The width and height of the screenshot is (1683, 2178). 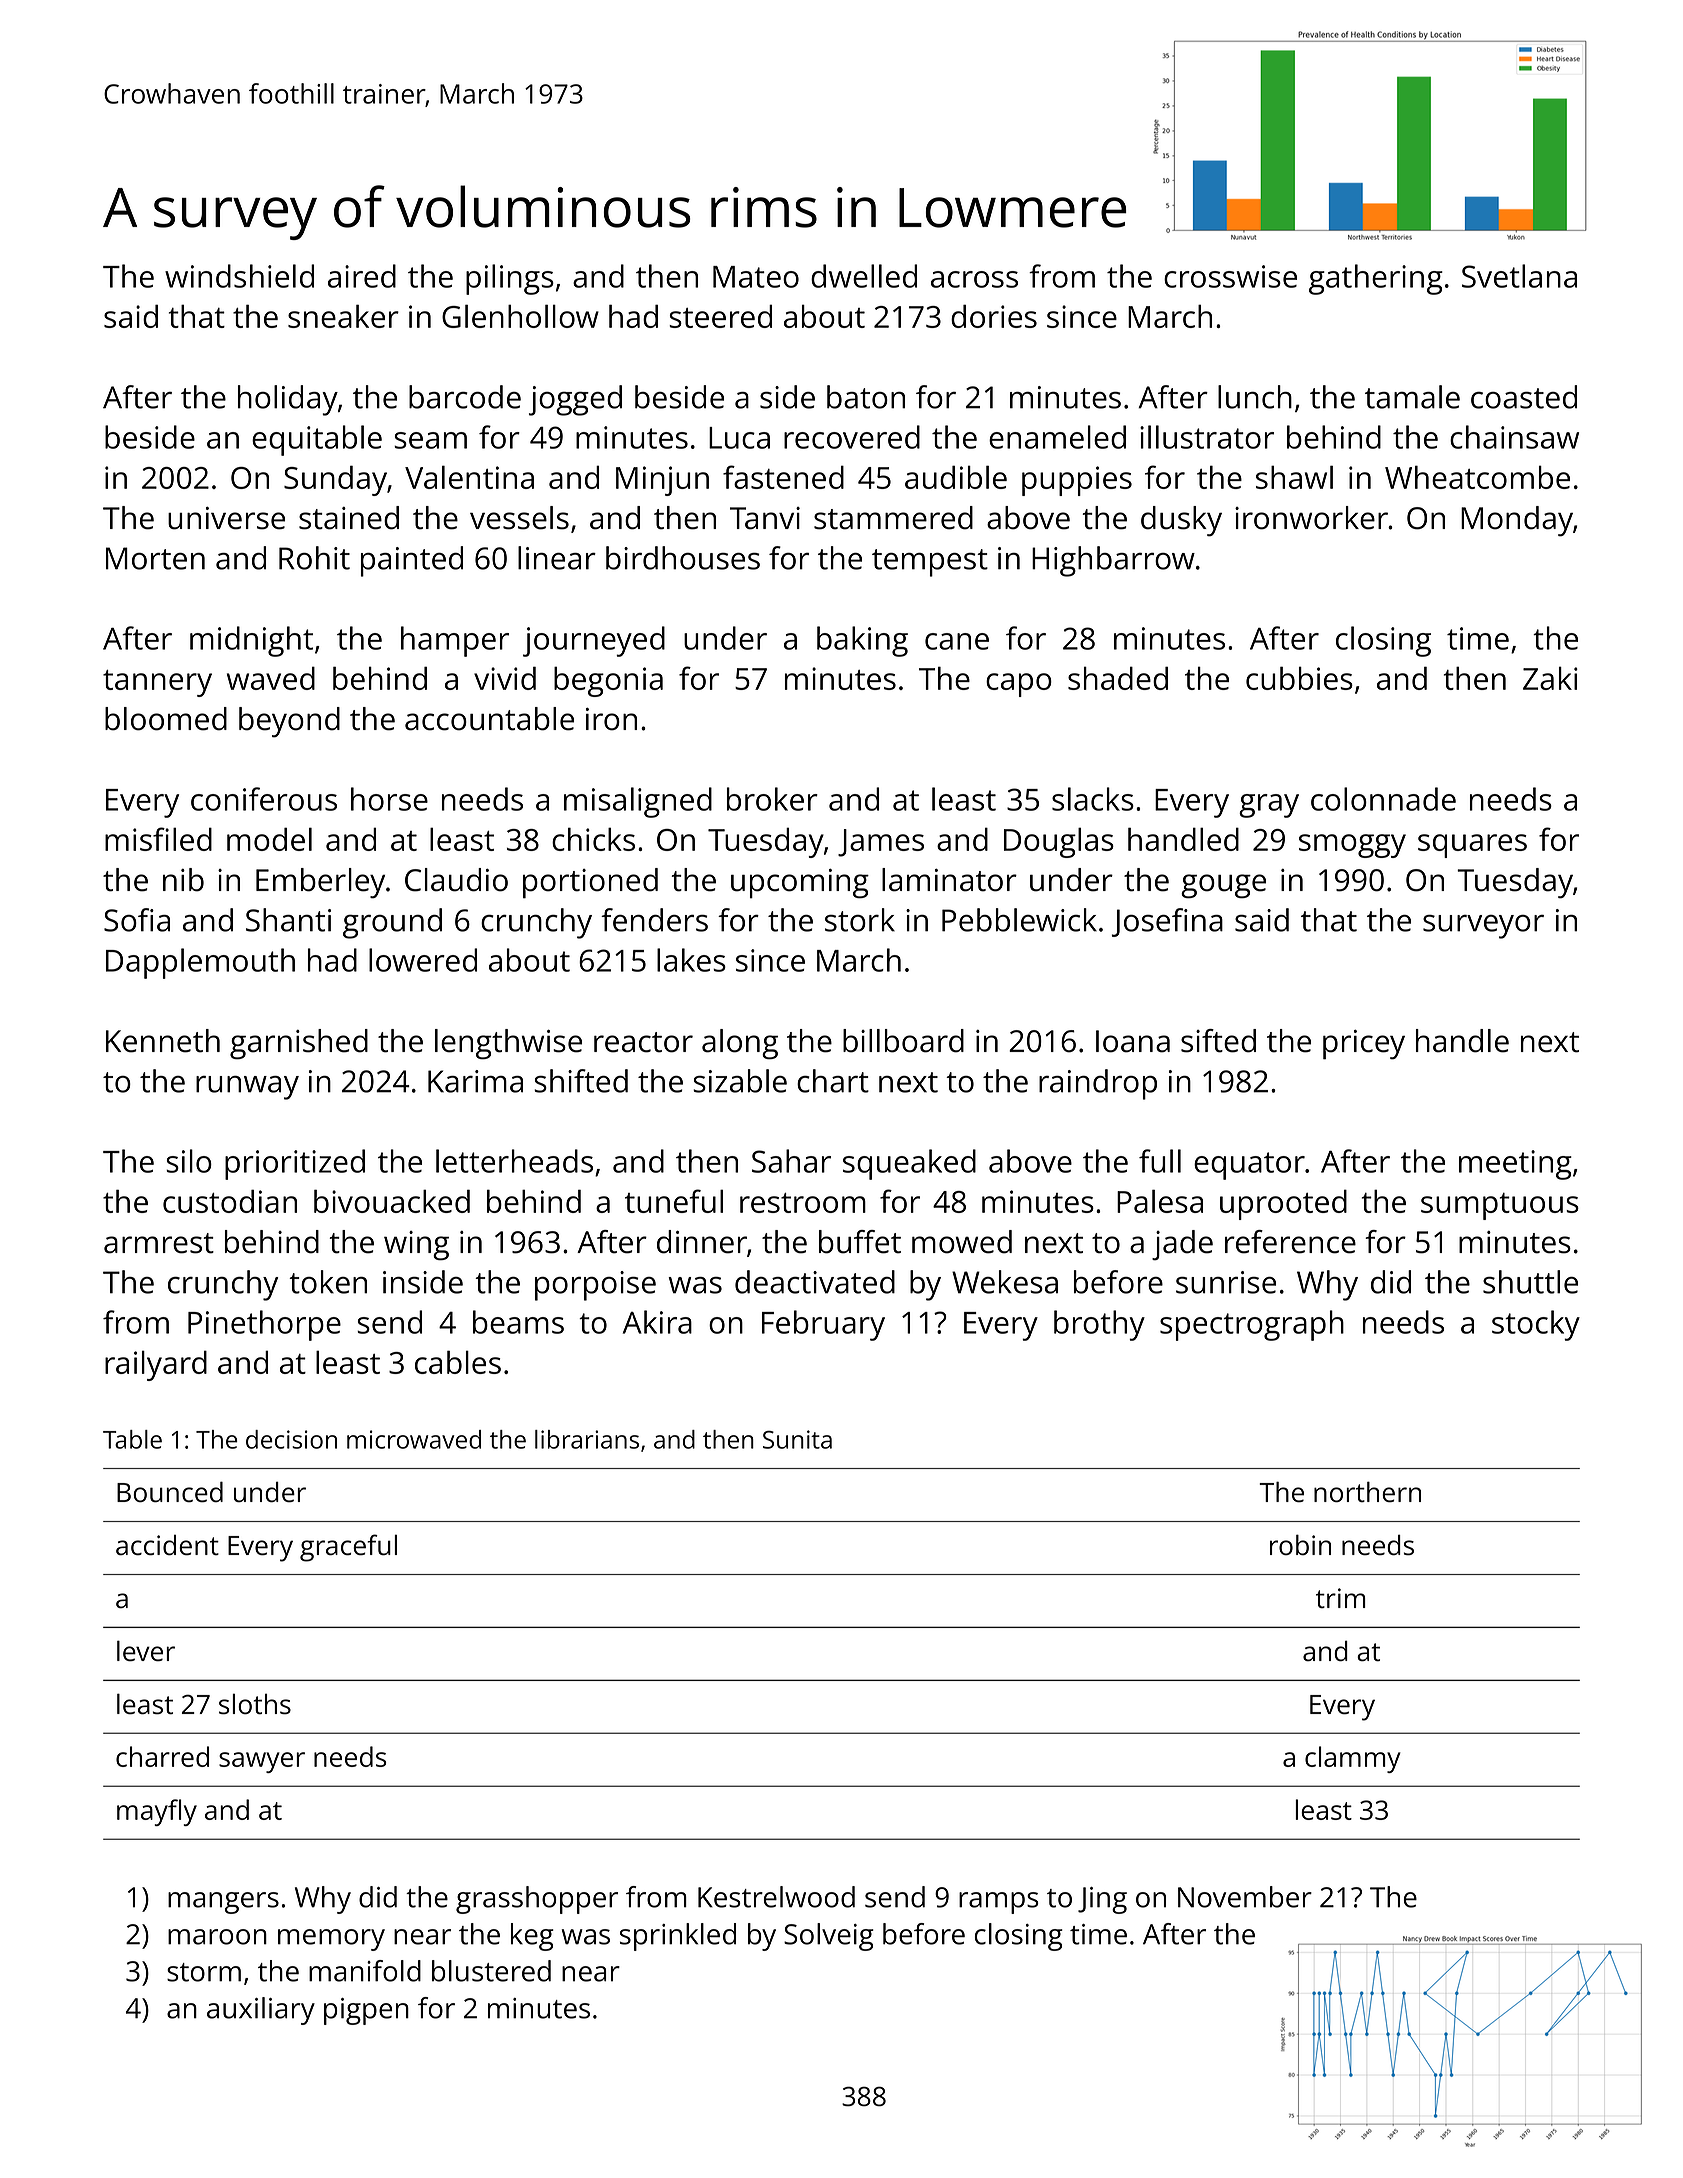 I want to click on mowed, so click(x=962, y=1242).
